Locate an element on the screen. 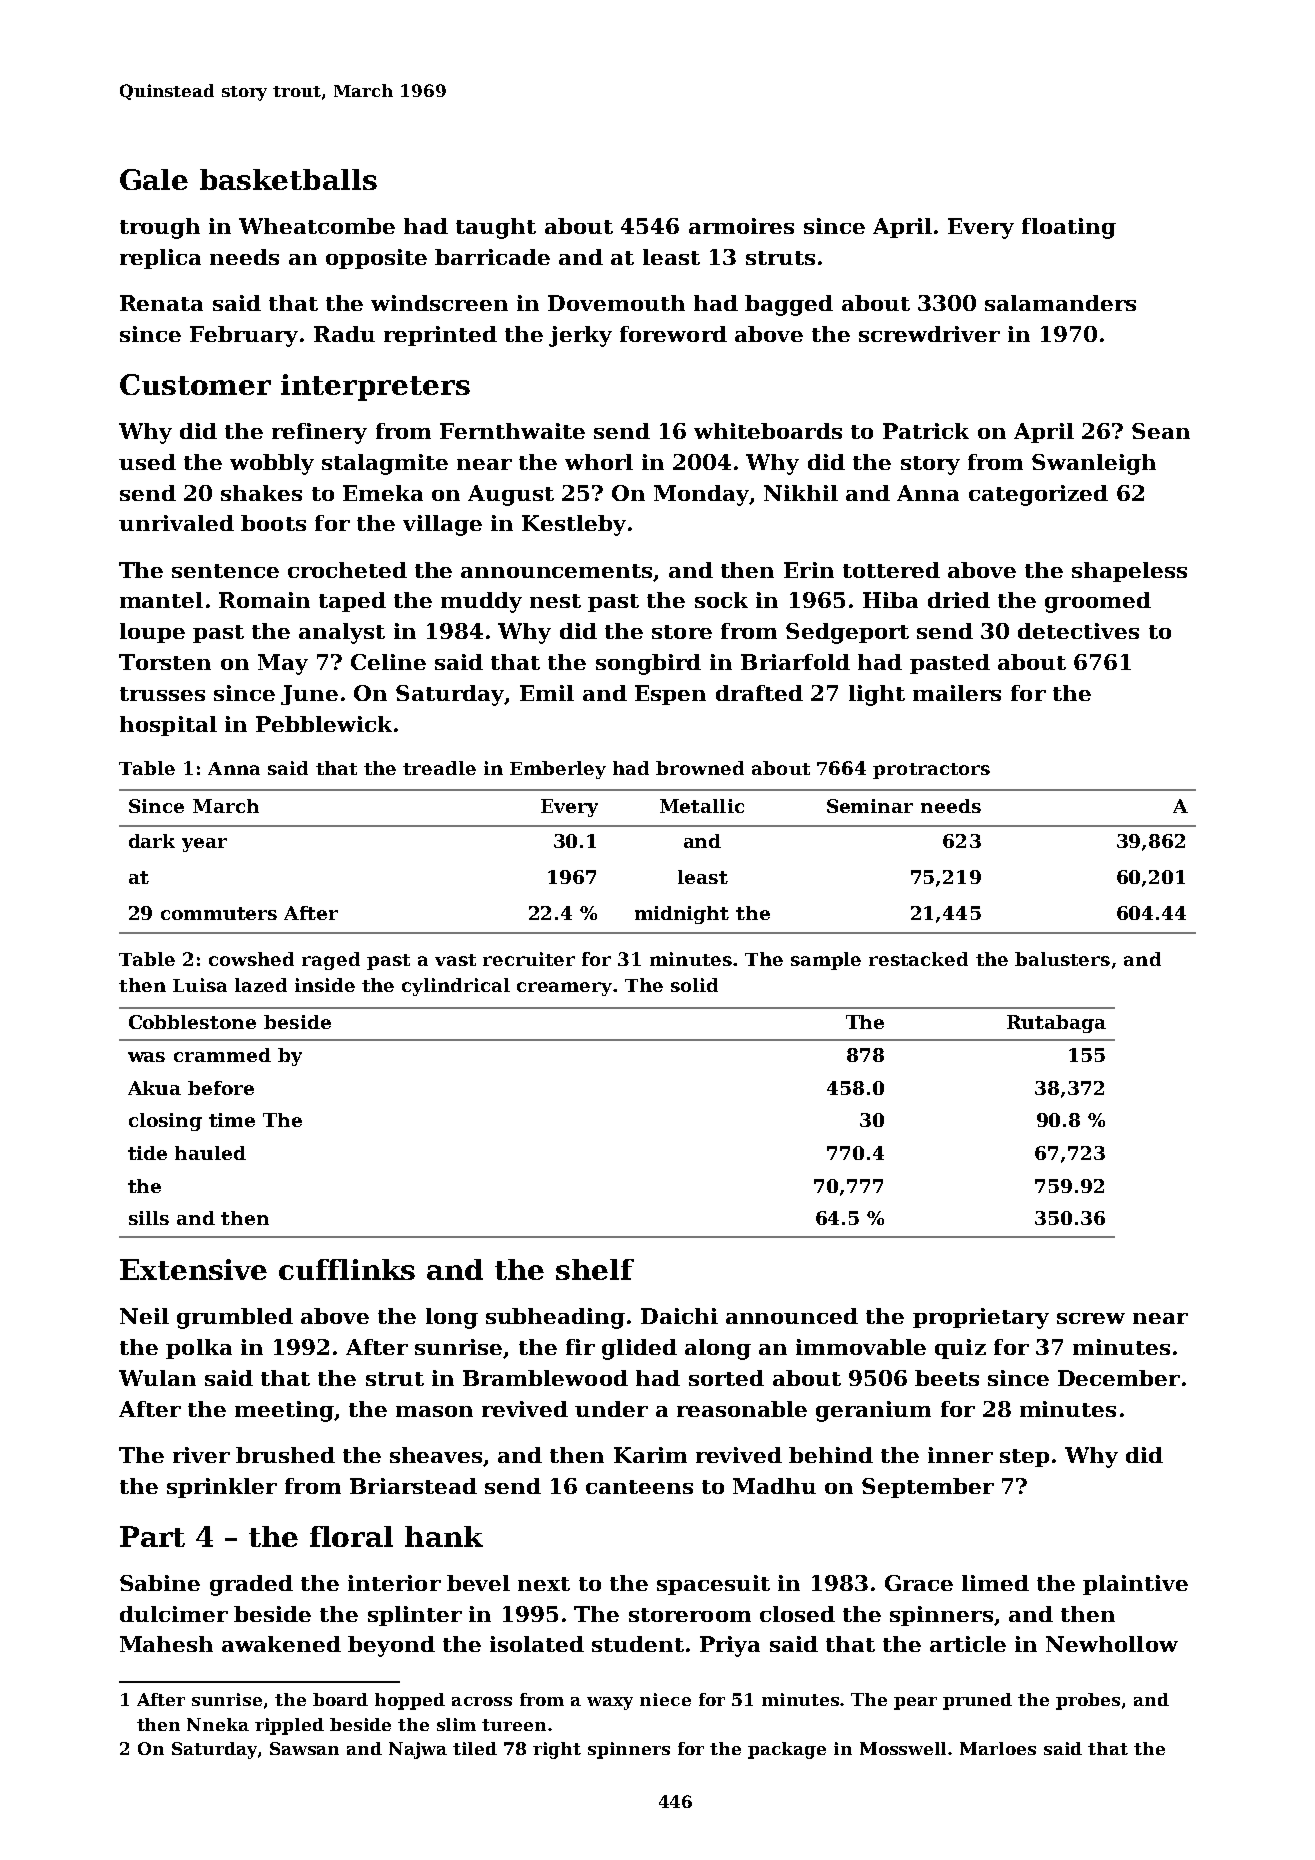 This screenshot has height=1860, width=1315. protractors is located at coordinates (931, 771).
